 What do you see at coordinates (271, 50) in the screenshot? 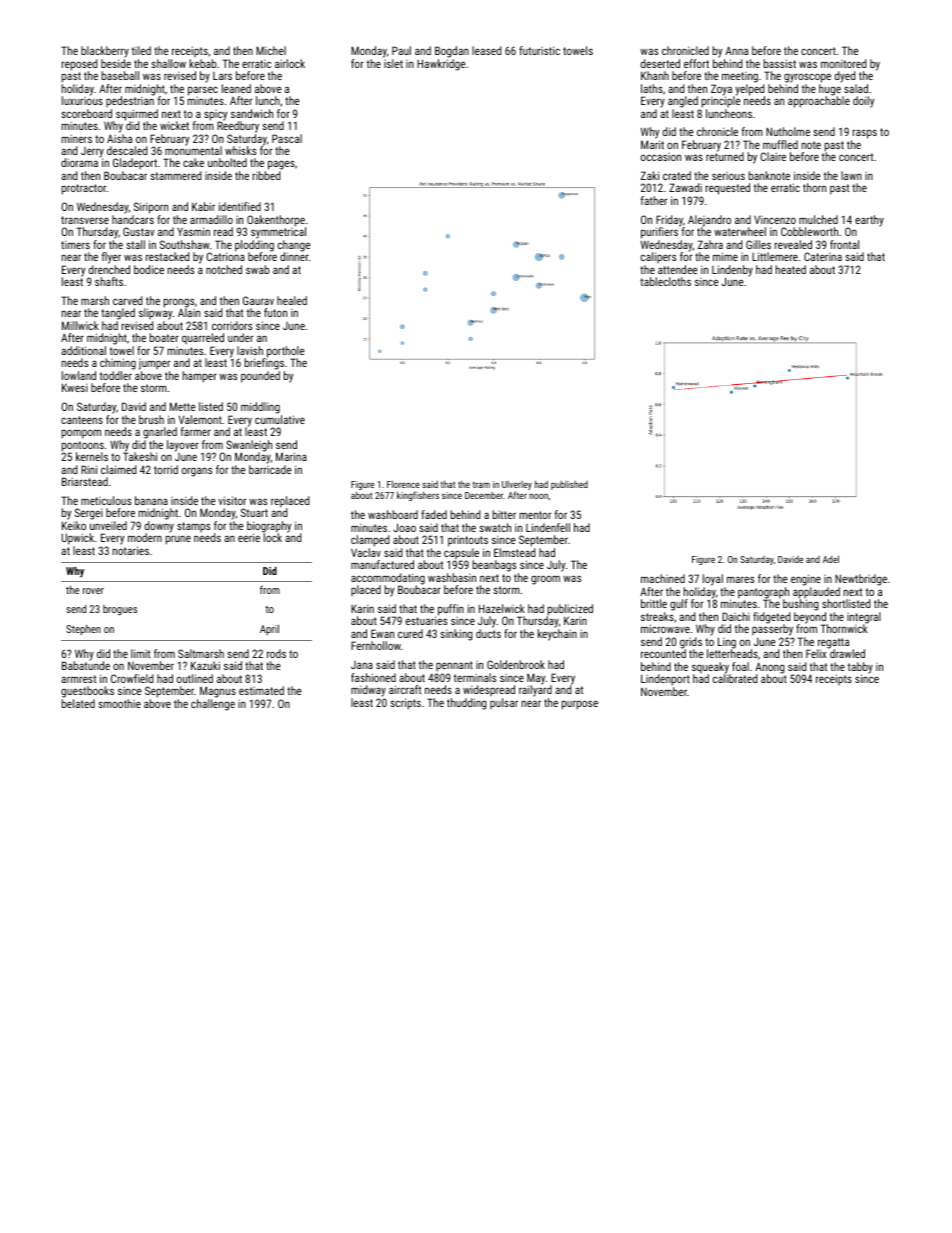
I see `Michel` at bounding box center [271, 50].
